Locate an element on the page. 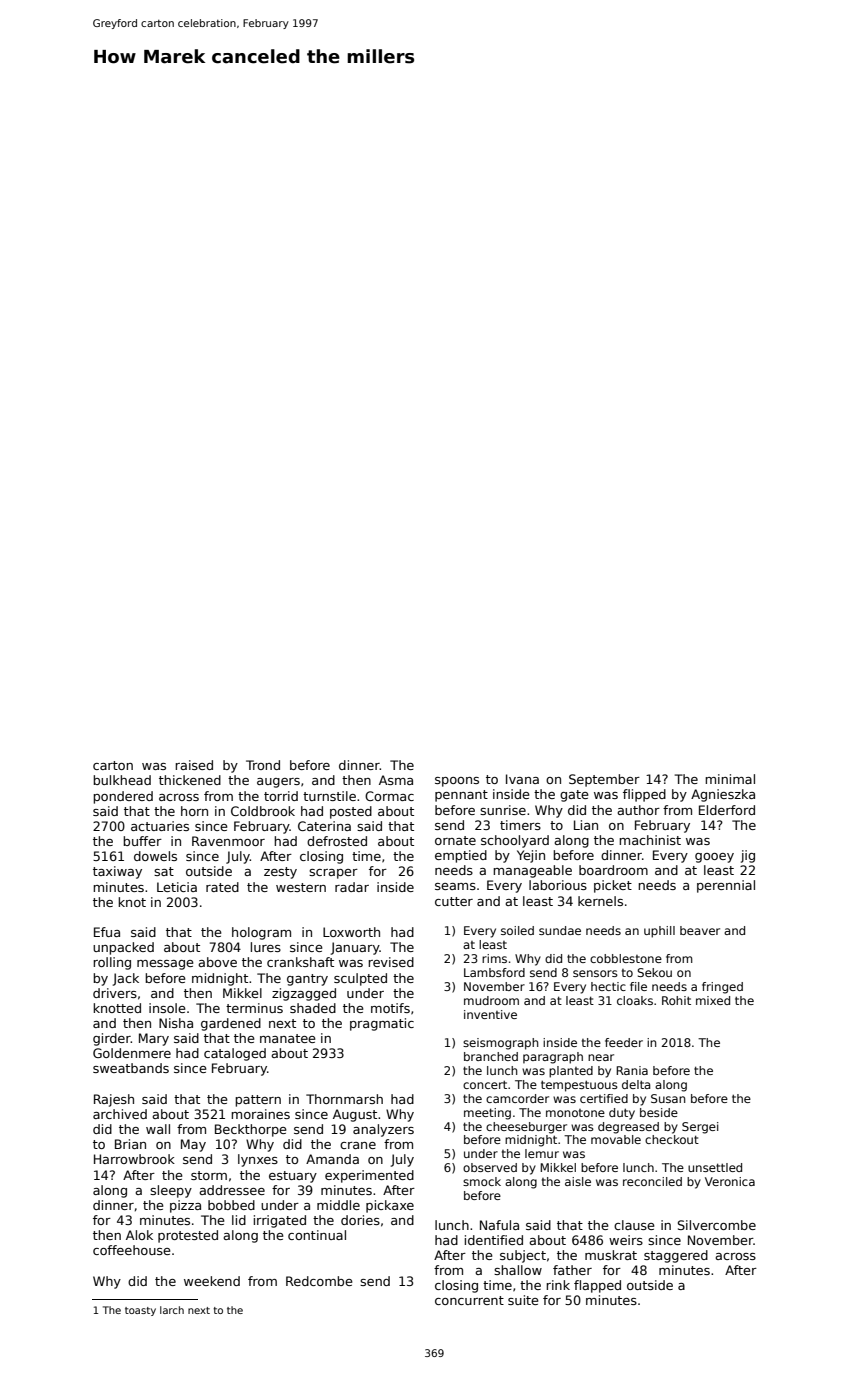  movable is located at coordinates (616, 1139).
